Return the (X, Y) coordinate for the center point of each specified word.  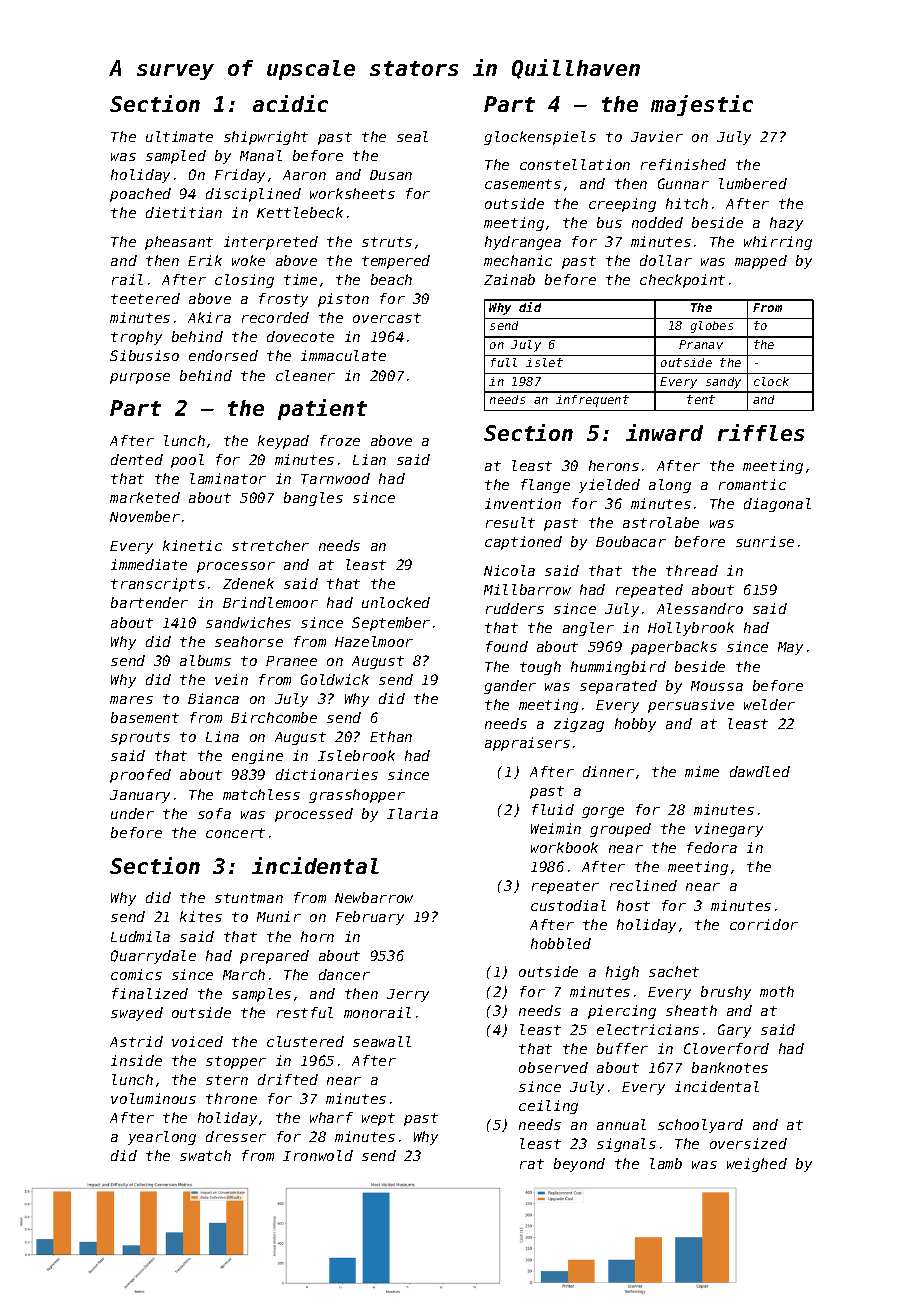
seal (412, 136)
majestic (702, 105)
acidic (290, 103)
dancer (344, 974)
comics (136, 974)
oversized (748, 1143)
